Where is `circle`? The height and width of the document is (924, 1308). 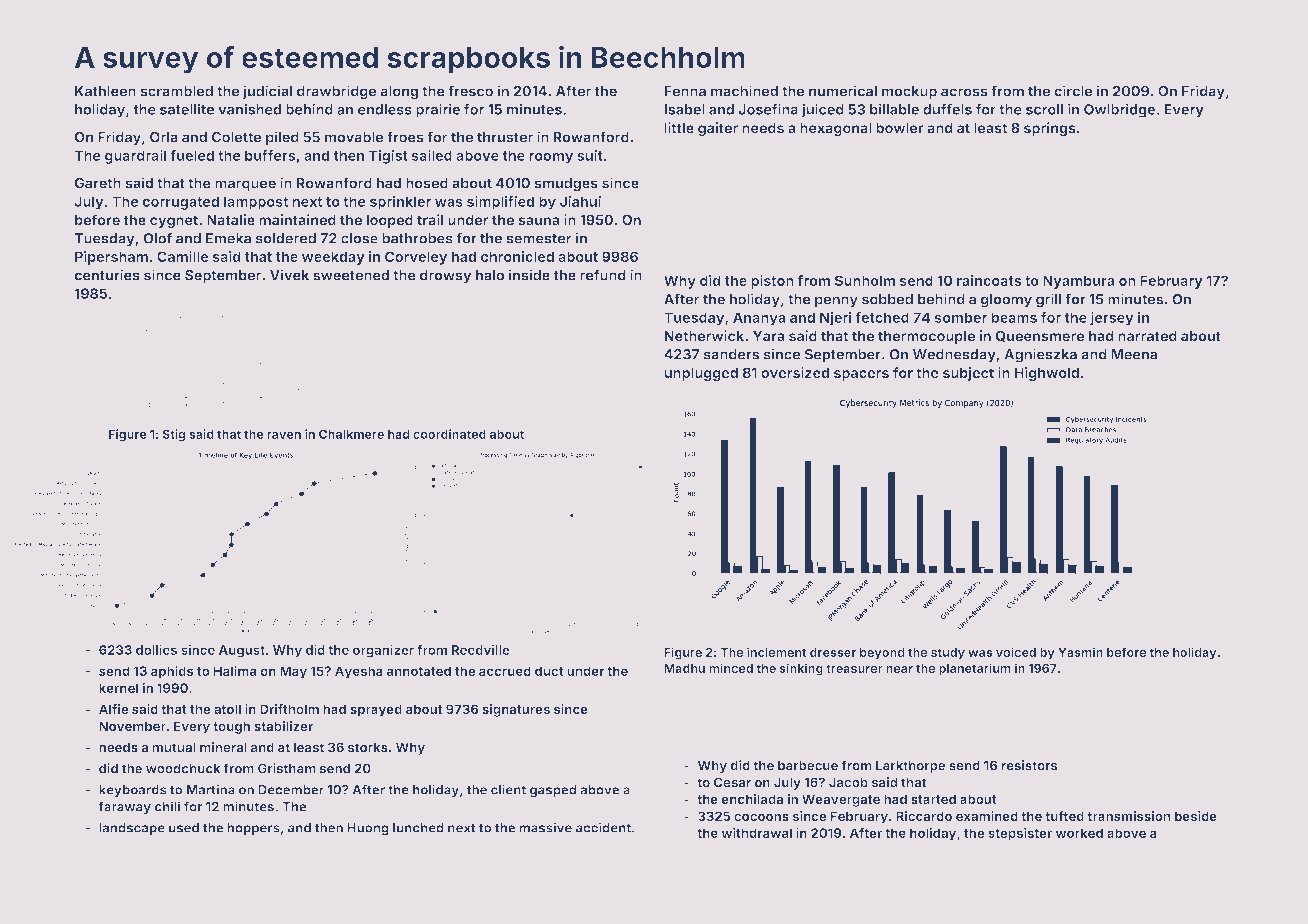 circle is located at coordinates (1073, 91).
